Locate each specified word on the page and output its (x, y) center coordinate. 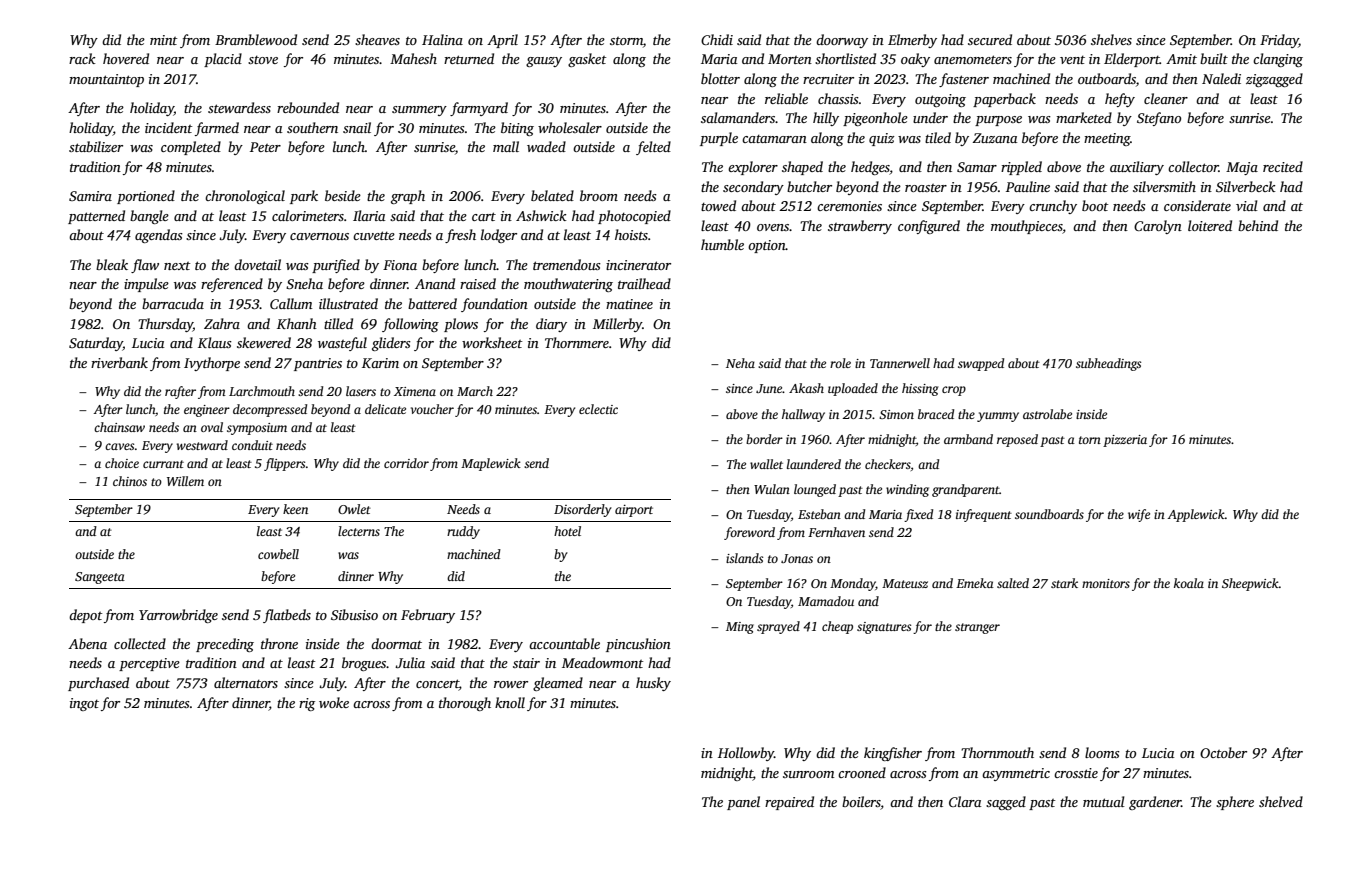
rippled (1021, 168)
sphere (1235, 803)
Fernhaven (836, 532)
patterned (96, 217)
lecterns (359, 531)
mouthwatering (568, 285)
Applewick (1196, 515)
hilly (826, 119)
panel (743, 803)
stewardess (239, 107)
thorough (465, 704)
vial (1247, 205)
